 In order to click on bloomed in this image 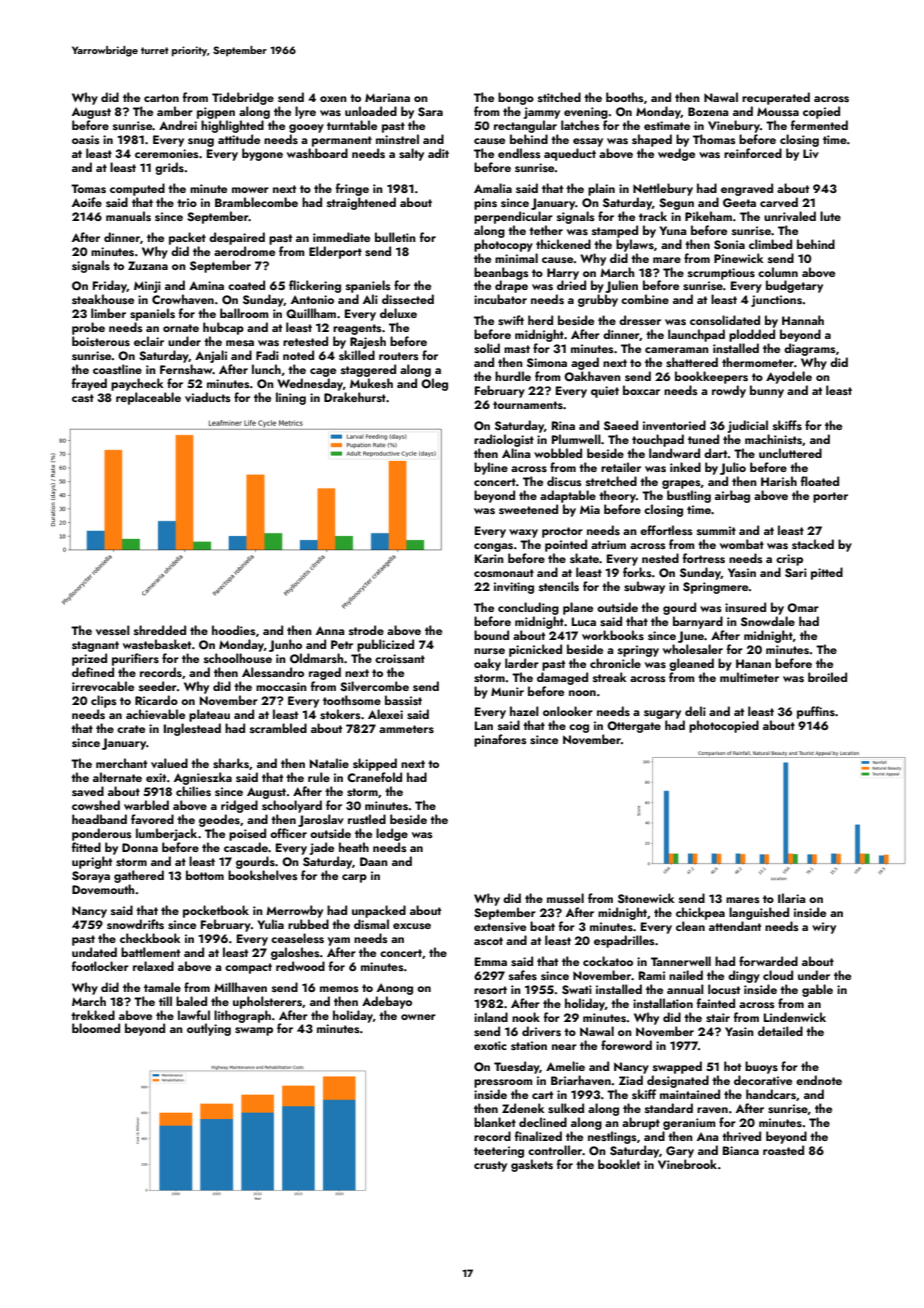, I will do `click(96, 1028)`.
